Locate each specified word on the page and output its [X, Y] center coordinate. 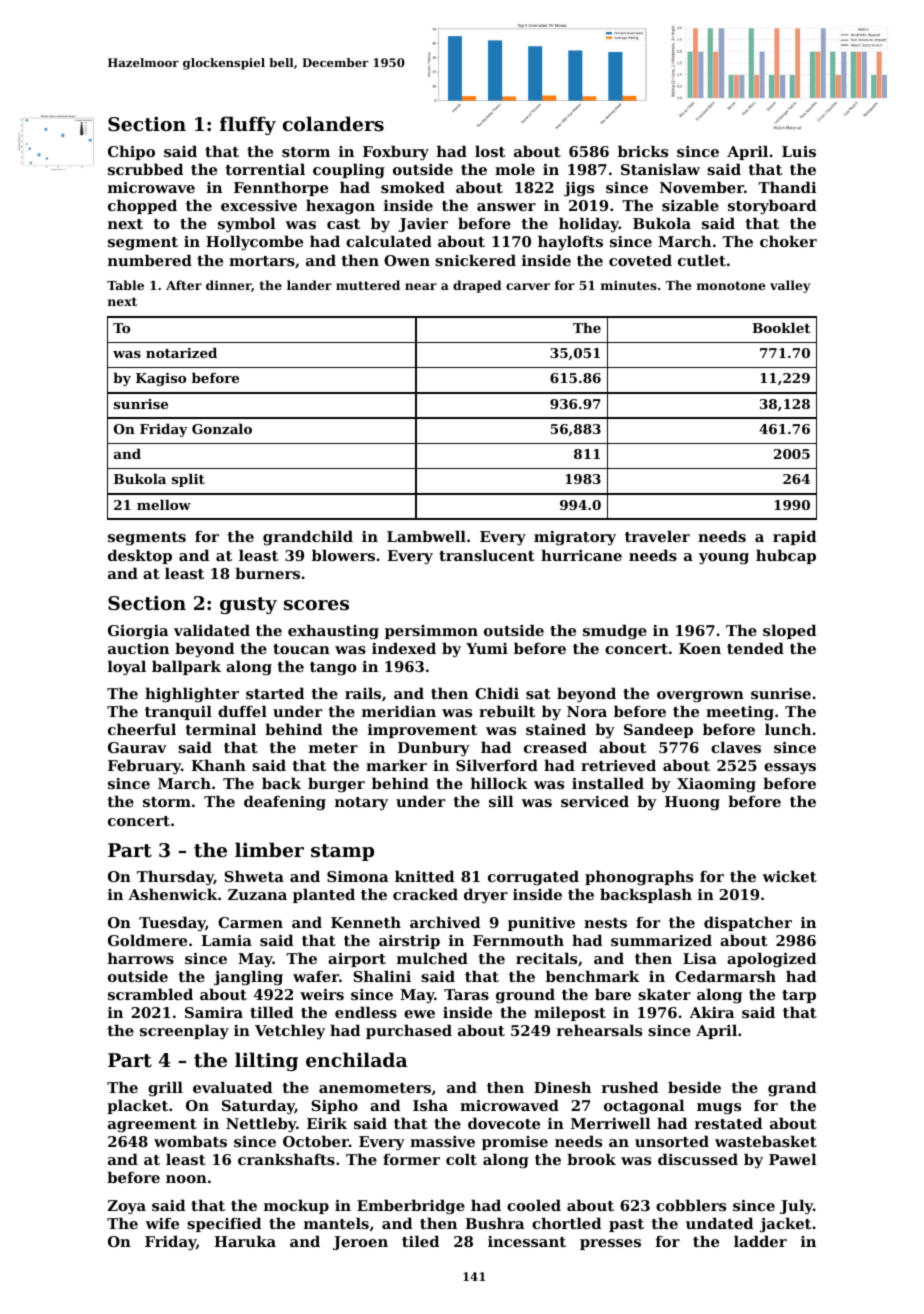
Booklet [781, 327]
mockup [296, 1206]
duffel [242, 711]
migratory [575, 538]
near [421, 286]
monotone [731, 285]
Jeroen [360, 1243]
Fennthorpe [281, 188]
